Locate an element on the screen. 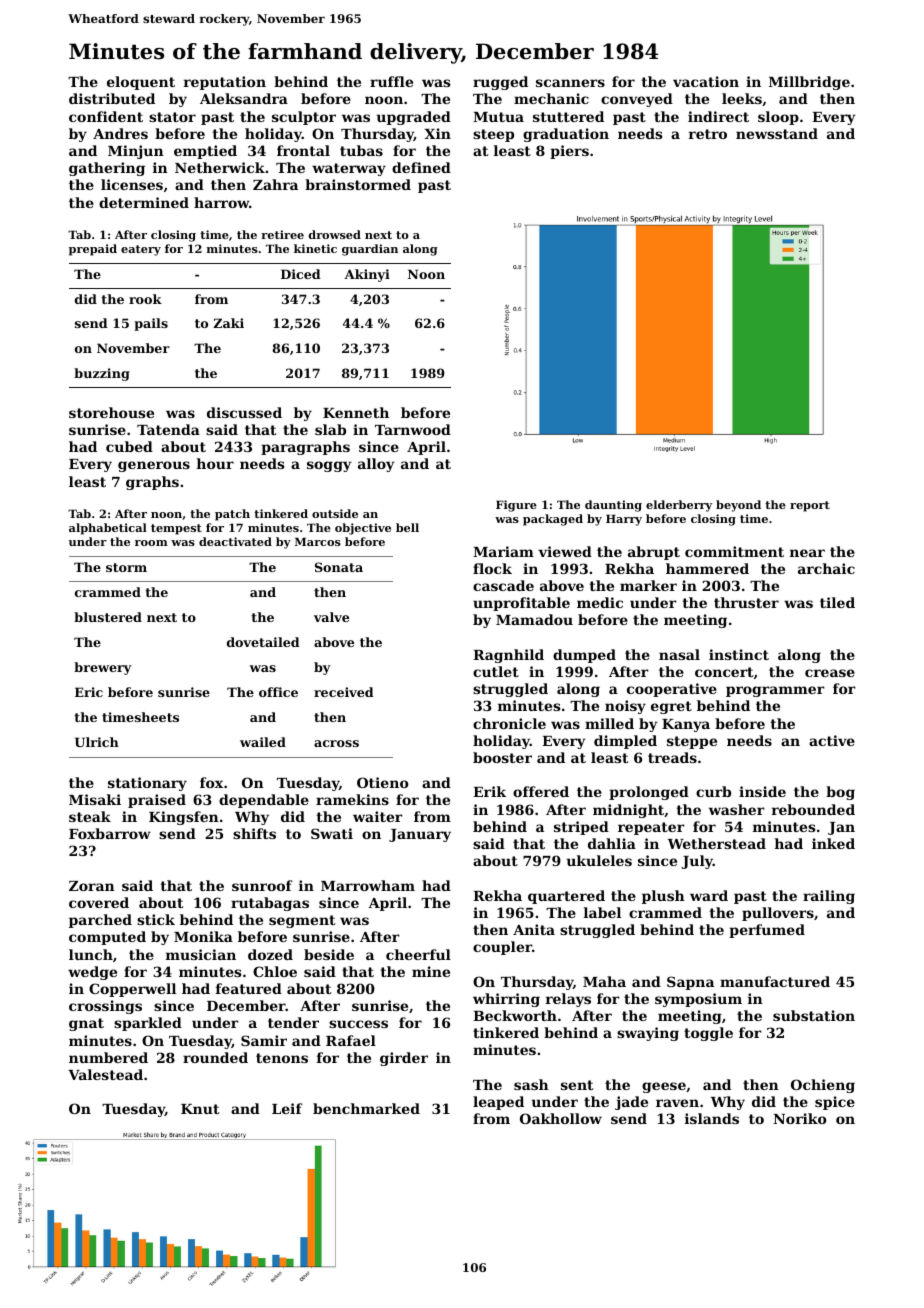  brewery is located at coordinates (103, 668).
